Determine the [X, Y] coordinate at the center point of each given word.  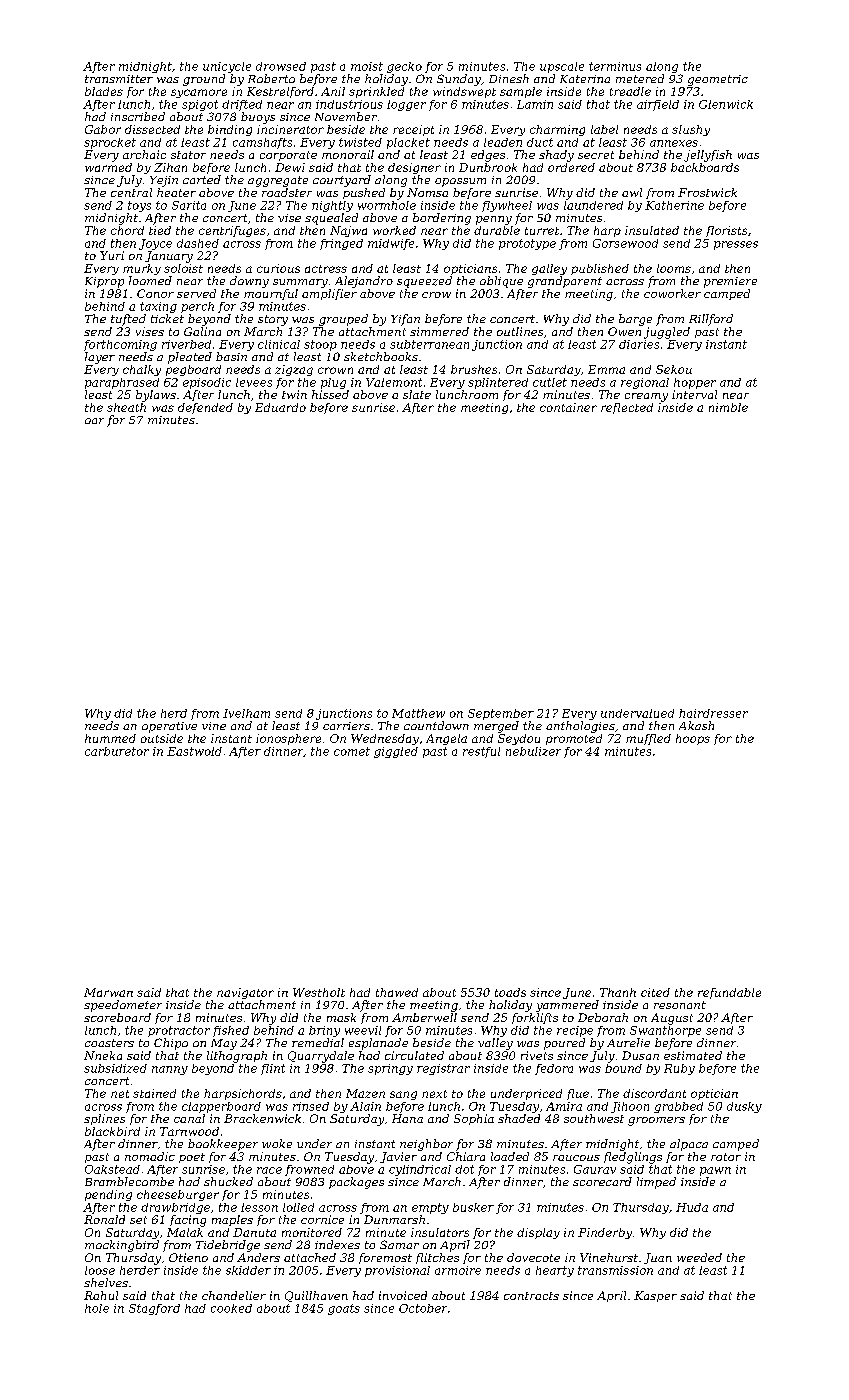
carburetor [117, 751]
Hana [407, 1118]
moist [367, 66]
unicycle [227, 67]
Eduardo [280, 407]
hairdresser [713, 713]
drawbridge [175, 1208]
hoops [693, 739]
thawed [397, 992]
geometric [718, 80]
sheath [126, 407]
